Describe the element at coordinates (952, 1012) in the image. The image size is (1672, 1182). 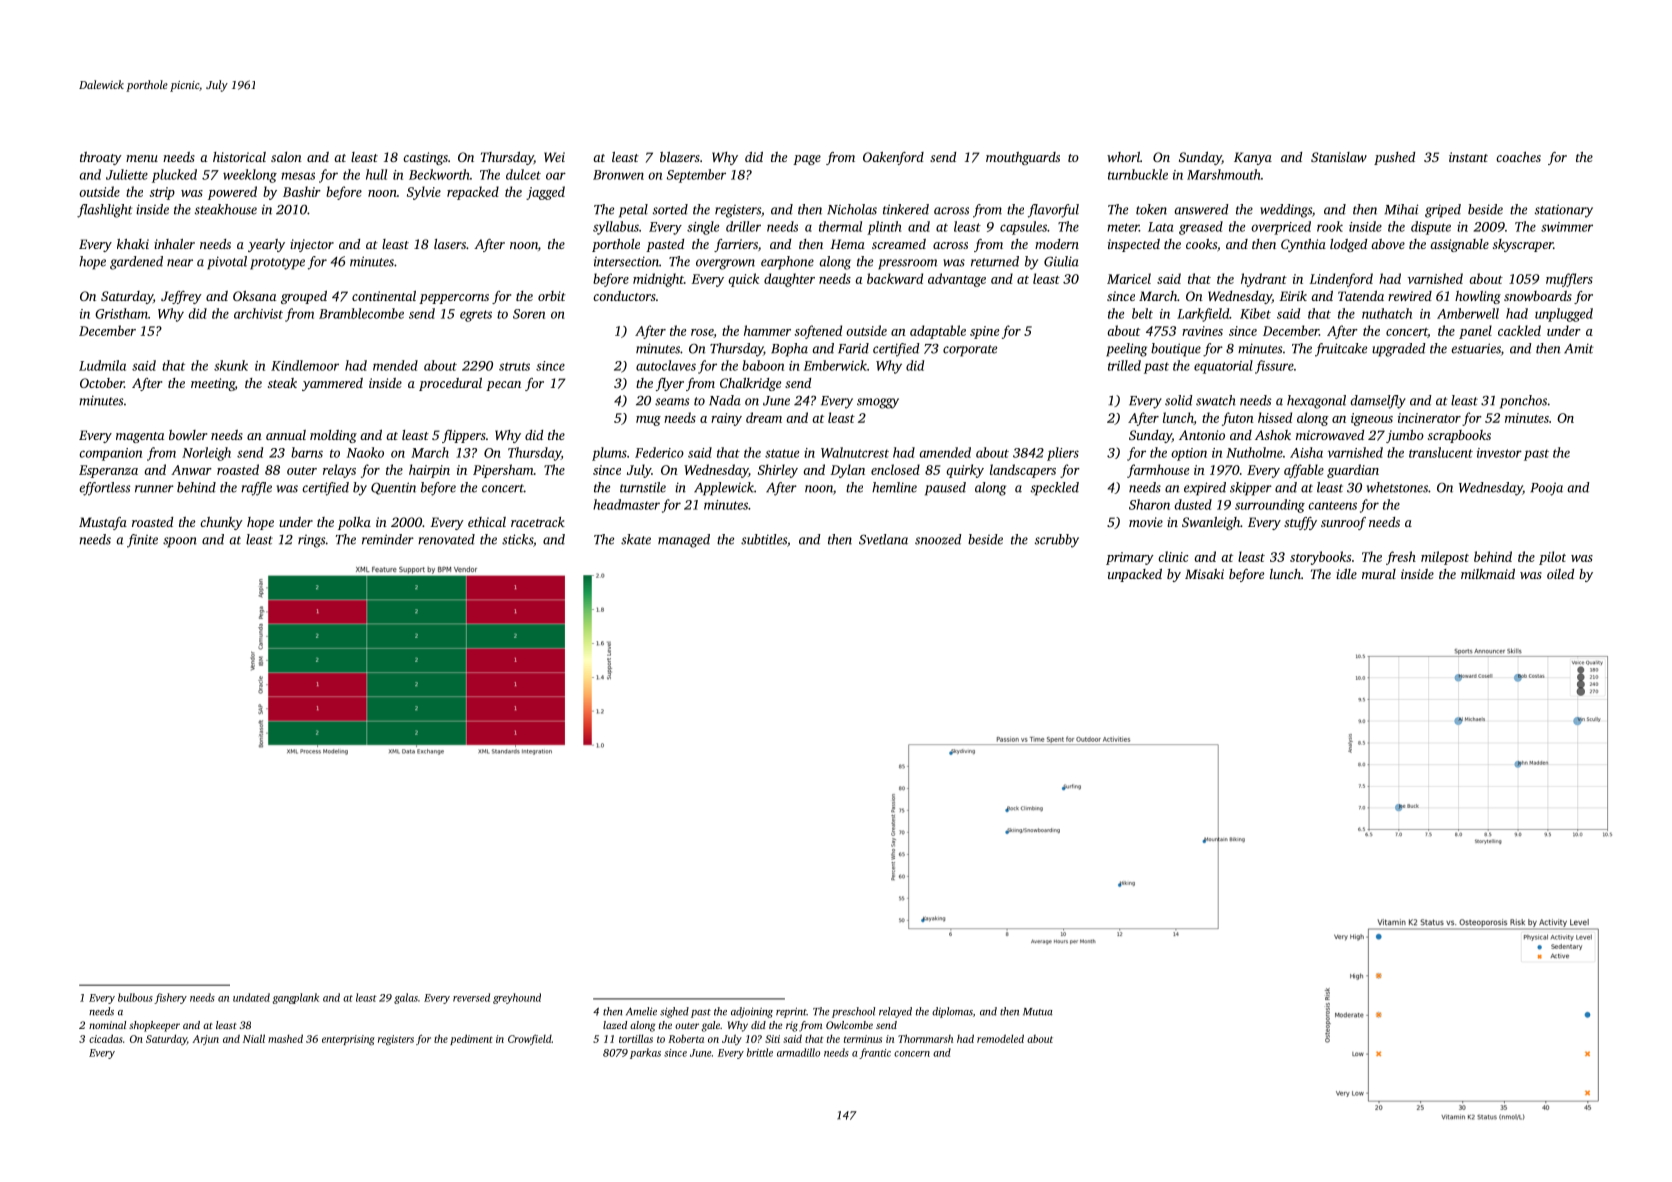
I see `diplomas` at that location.
